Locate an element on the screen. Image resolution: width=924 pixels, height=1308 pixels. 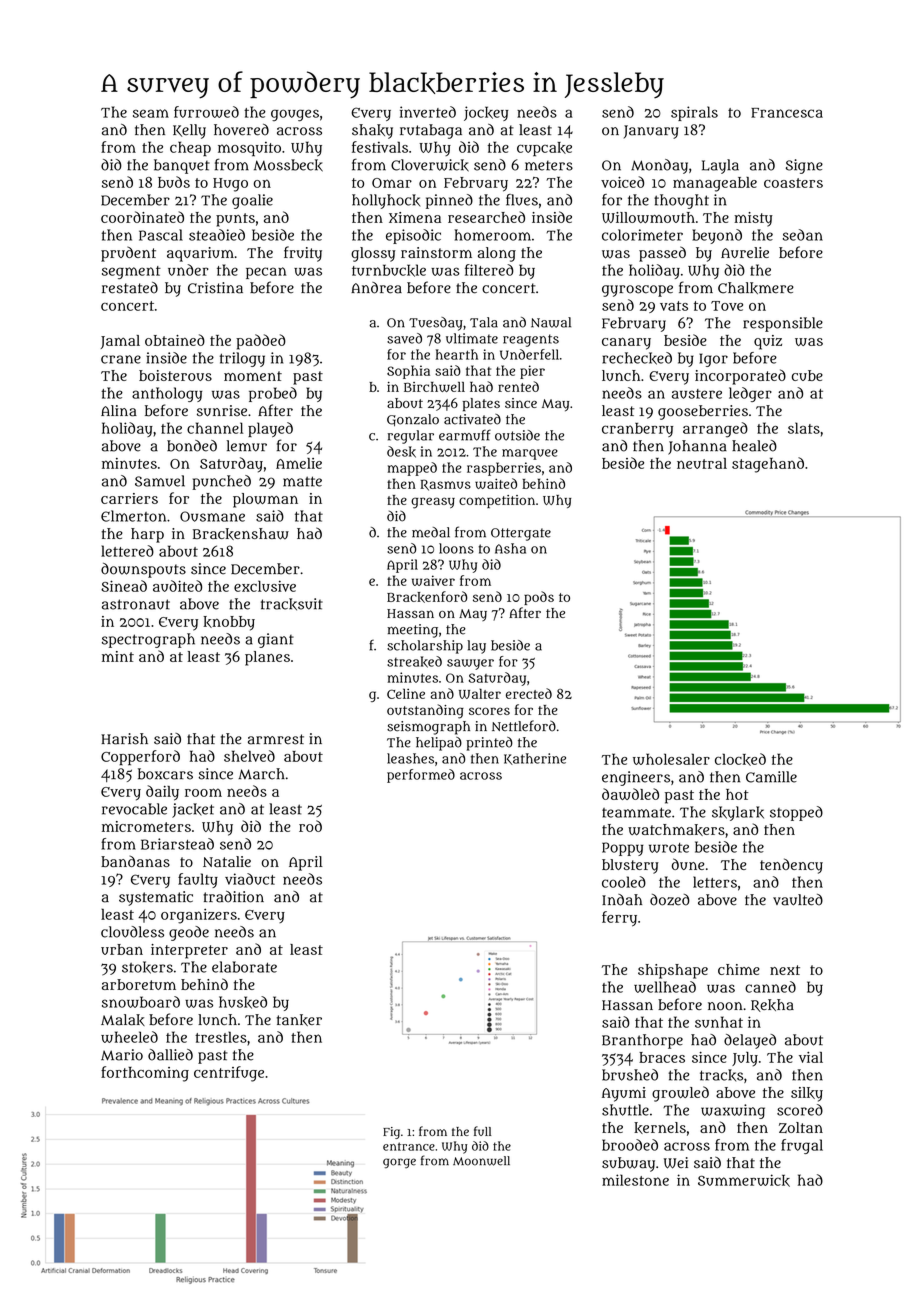
stagehand is located at coordinates (768, 465).
